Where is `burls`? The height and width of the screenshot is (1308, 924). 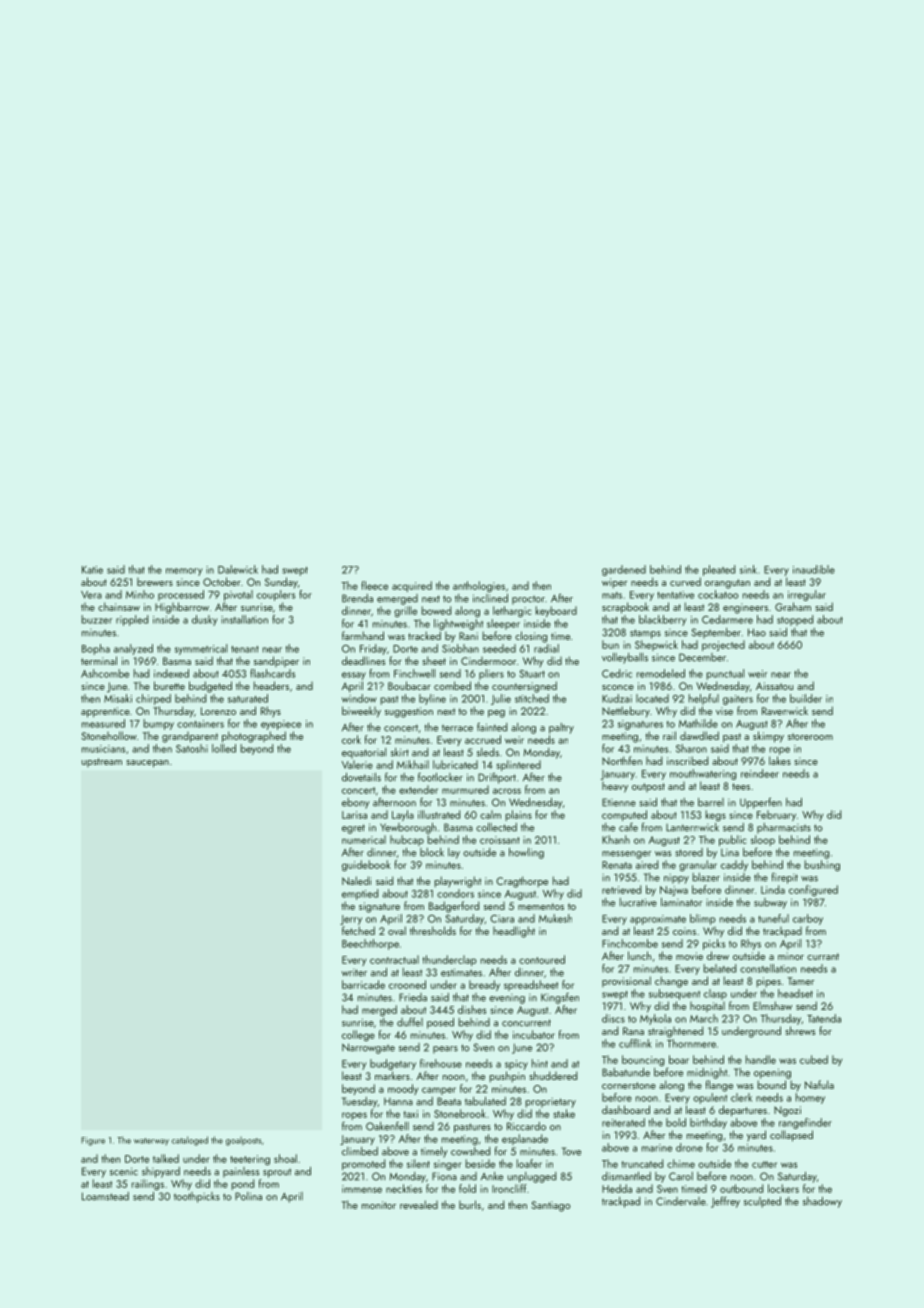
burls is located at coordinates (470, 1204).
